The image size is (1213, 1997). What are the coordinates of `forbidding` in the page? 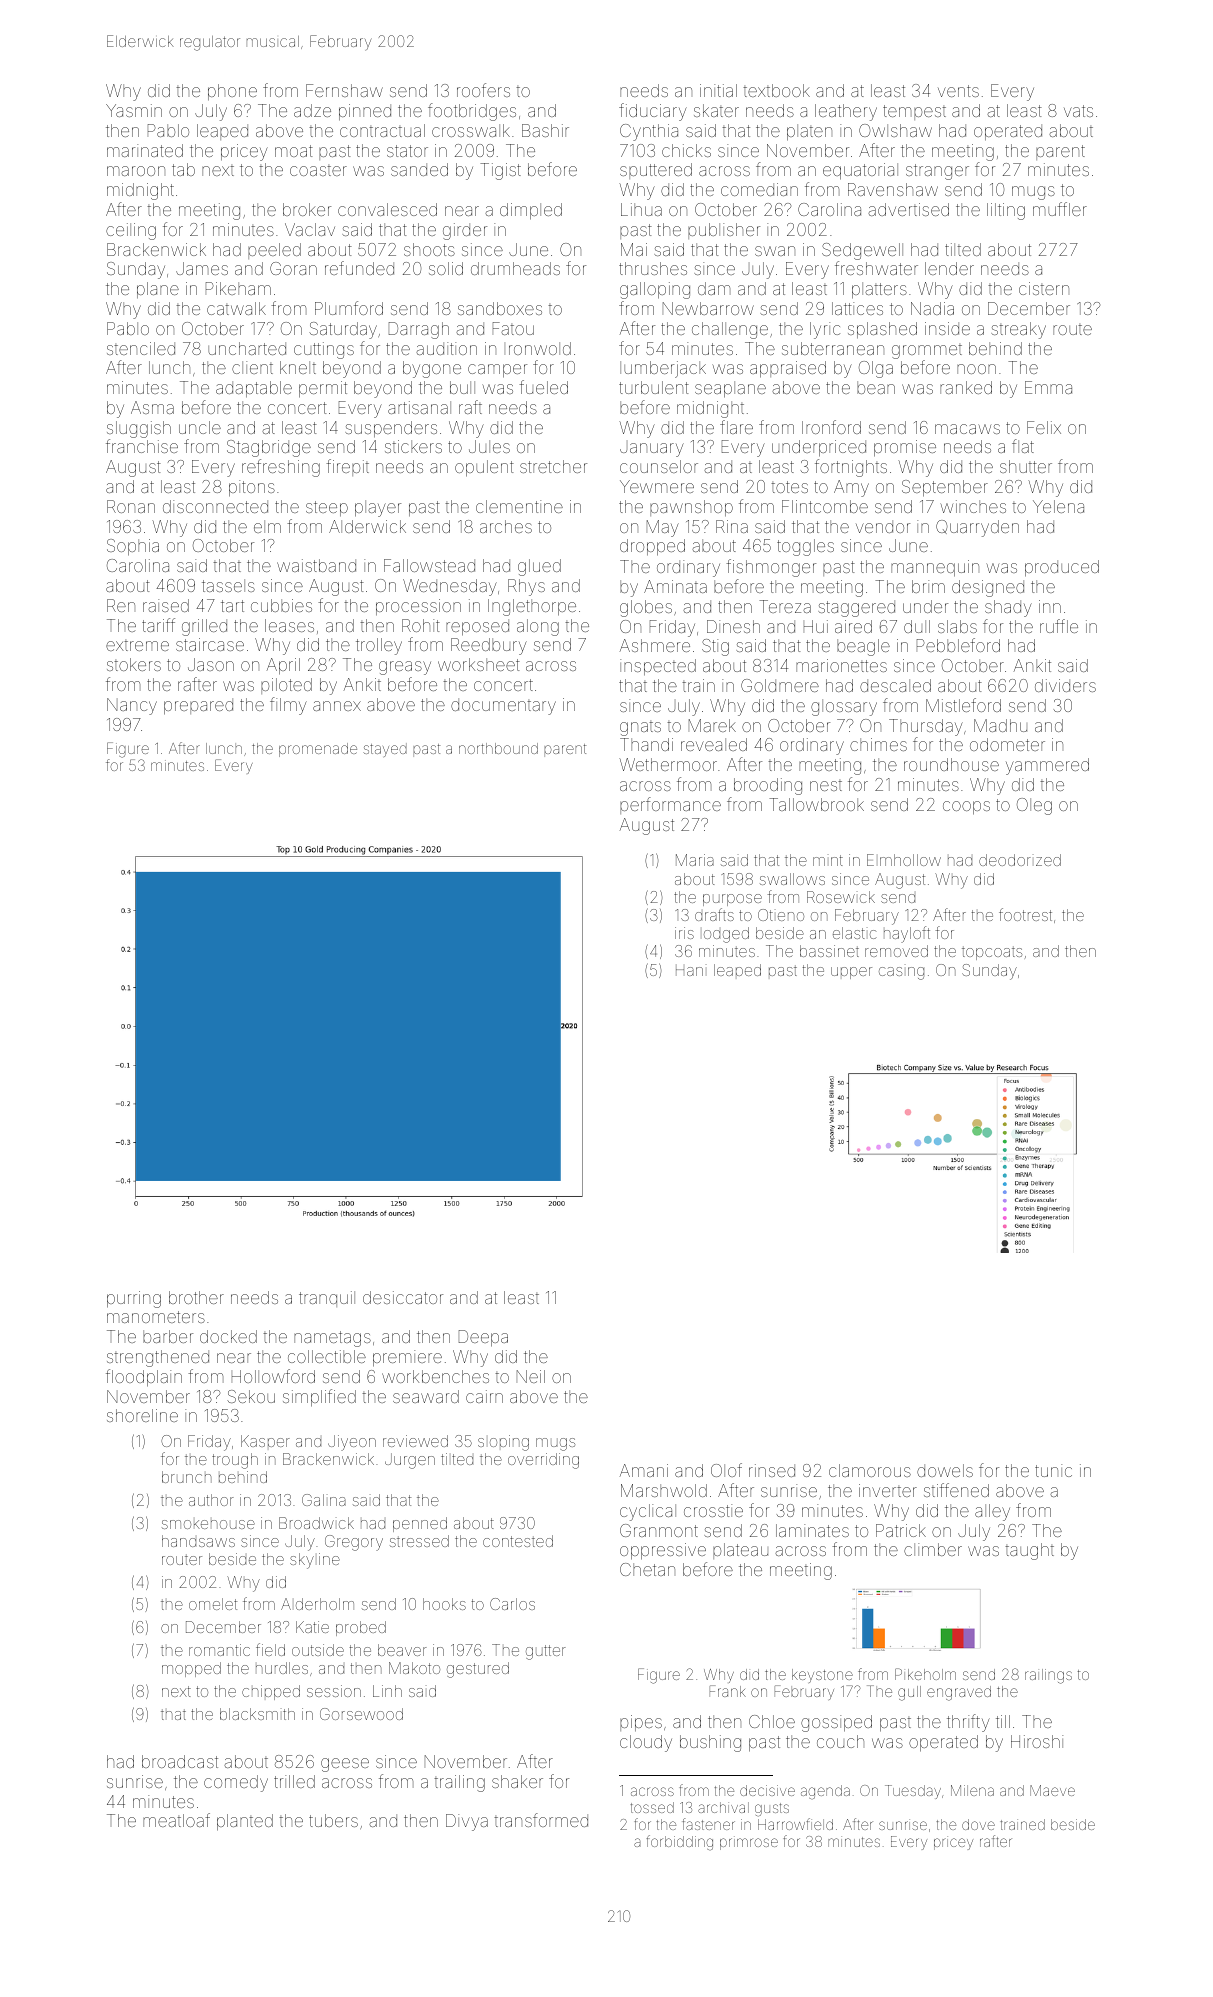 It's located at (680, 1842).
